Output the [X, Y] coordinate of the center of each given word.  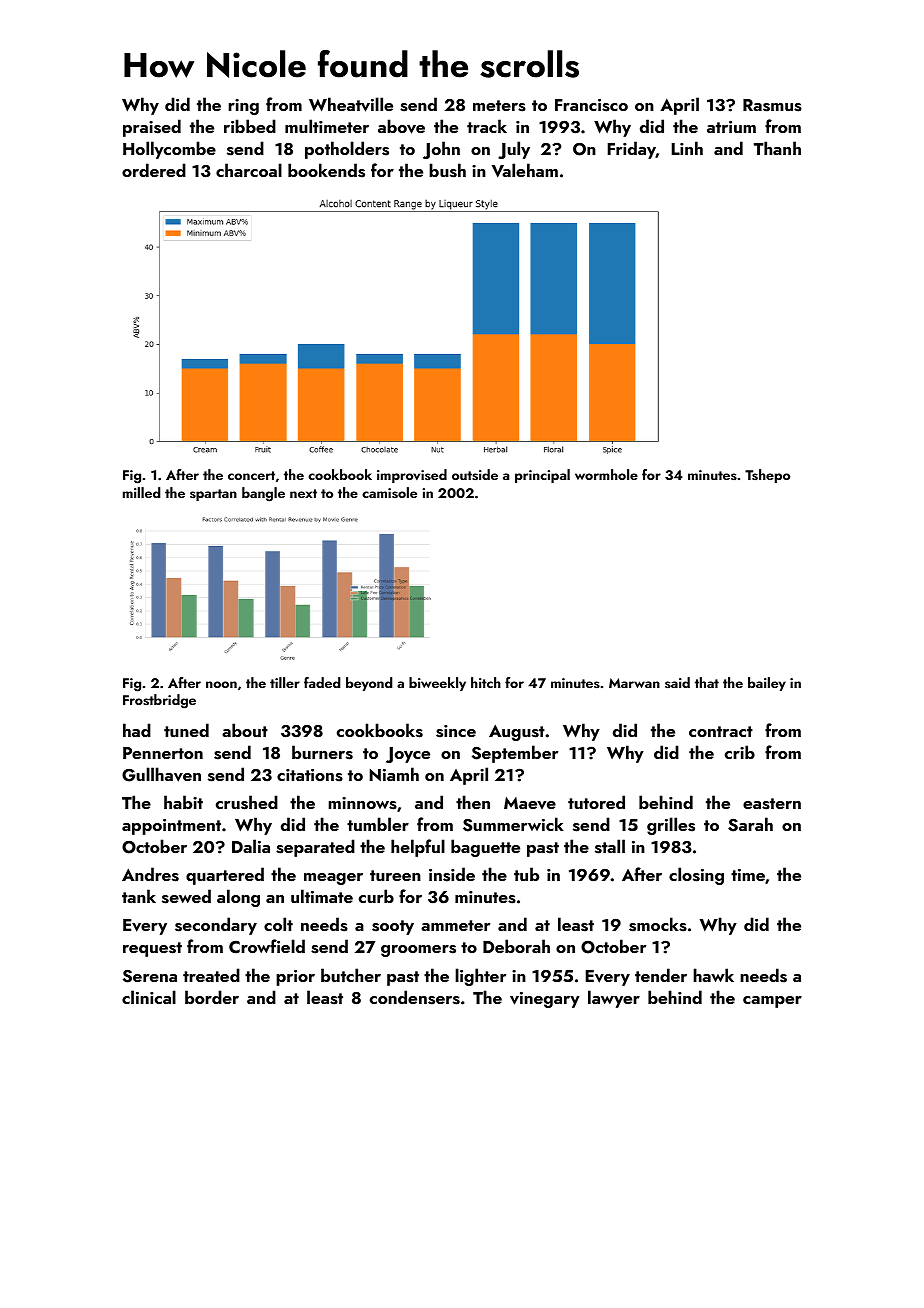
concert [251, 475]
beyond [369, 684]
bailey [767, 684]
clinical [149, 997]
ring [243, 107]
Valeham [524, 170]
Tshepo [767, 476]
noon [221, 684]
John [441, 150]
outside [475, 475]
